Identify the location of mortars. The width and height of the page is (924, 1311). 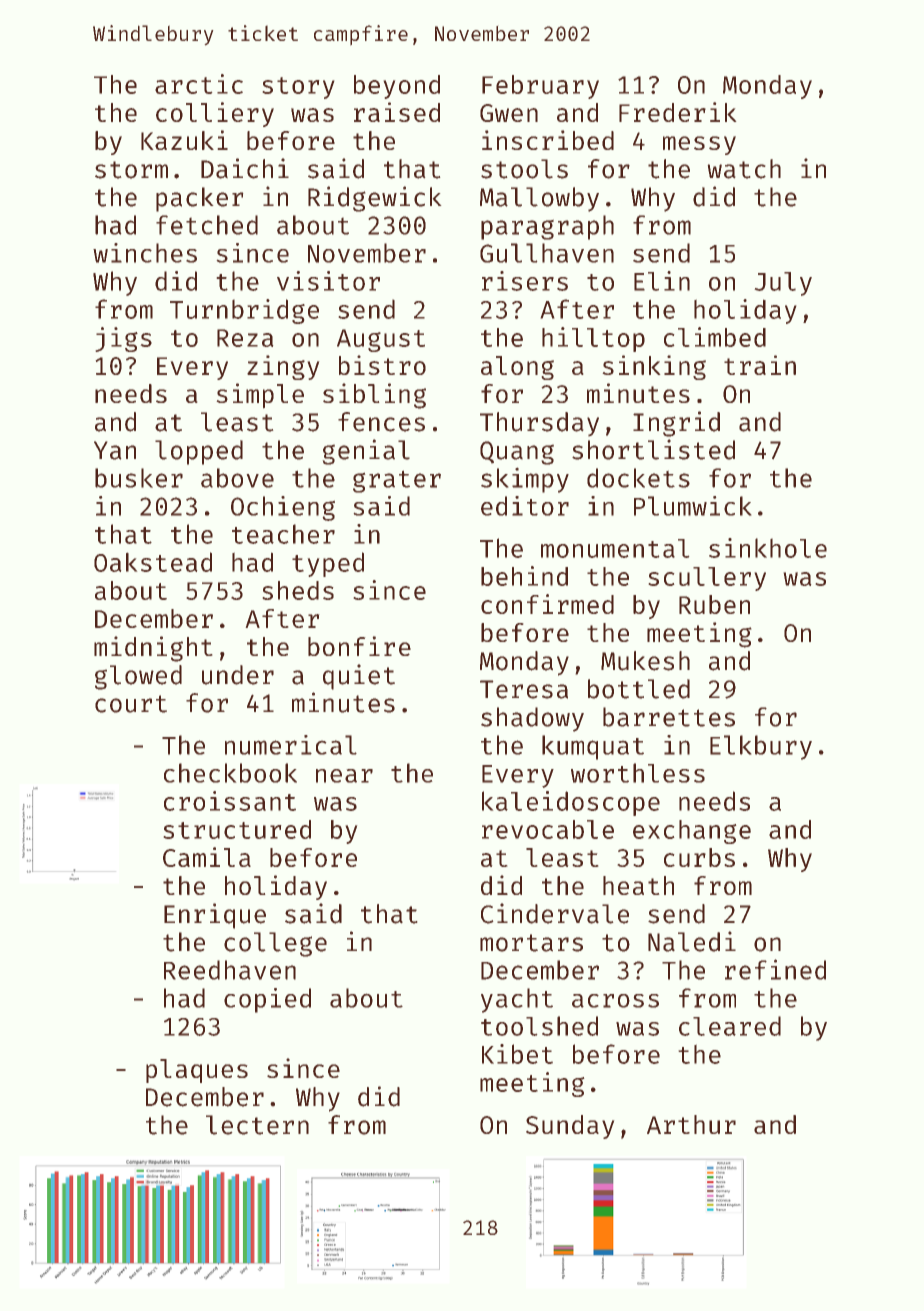
(531, 943).
